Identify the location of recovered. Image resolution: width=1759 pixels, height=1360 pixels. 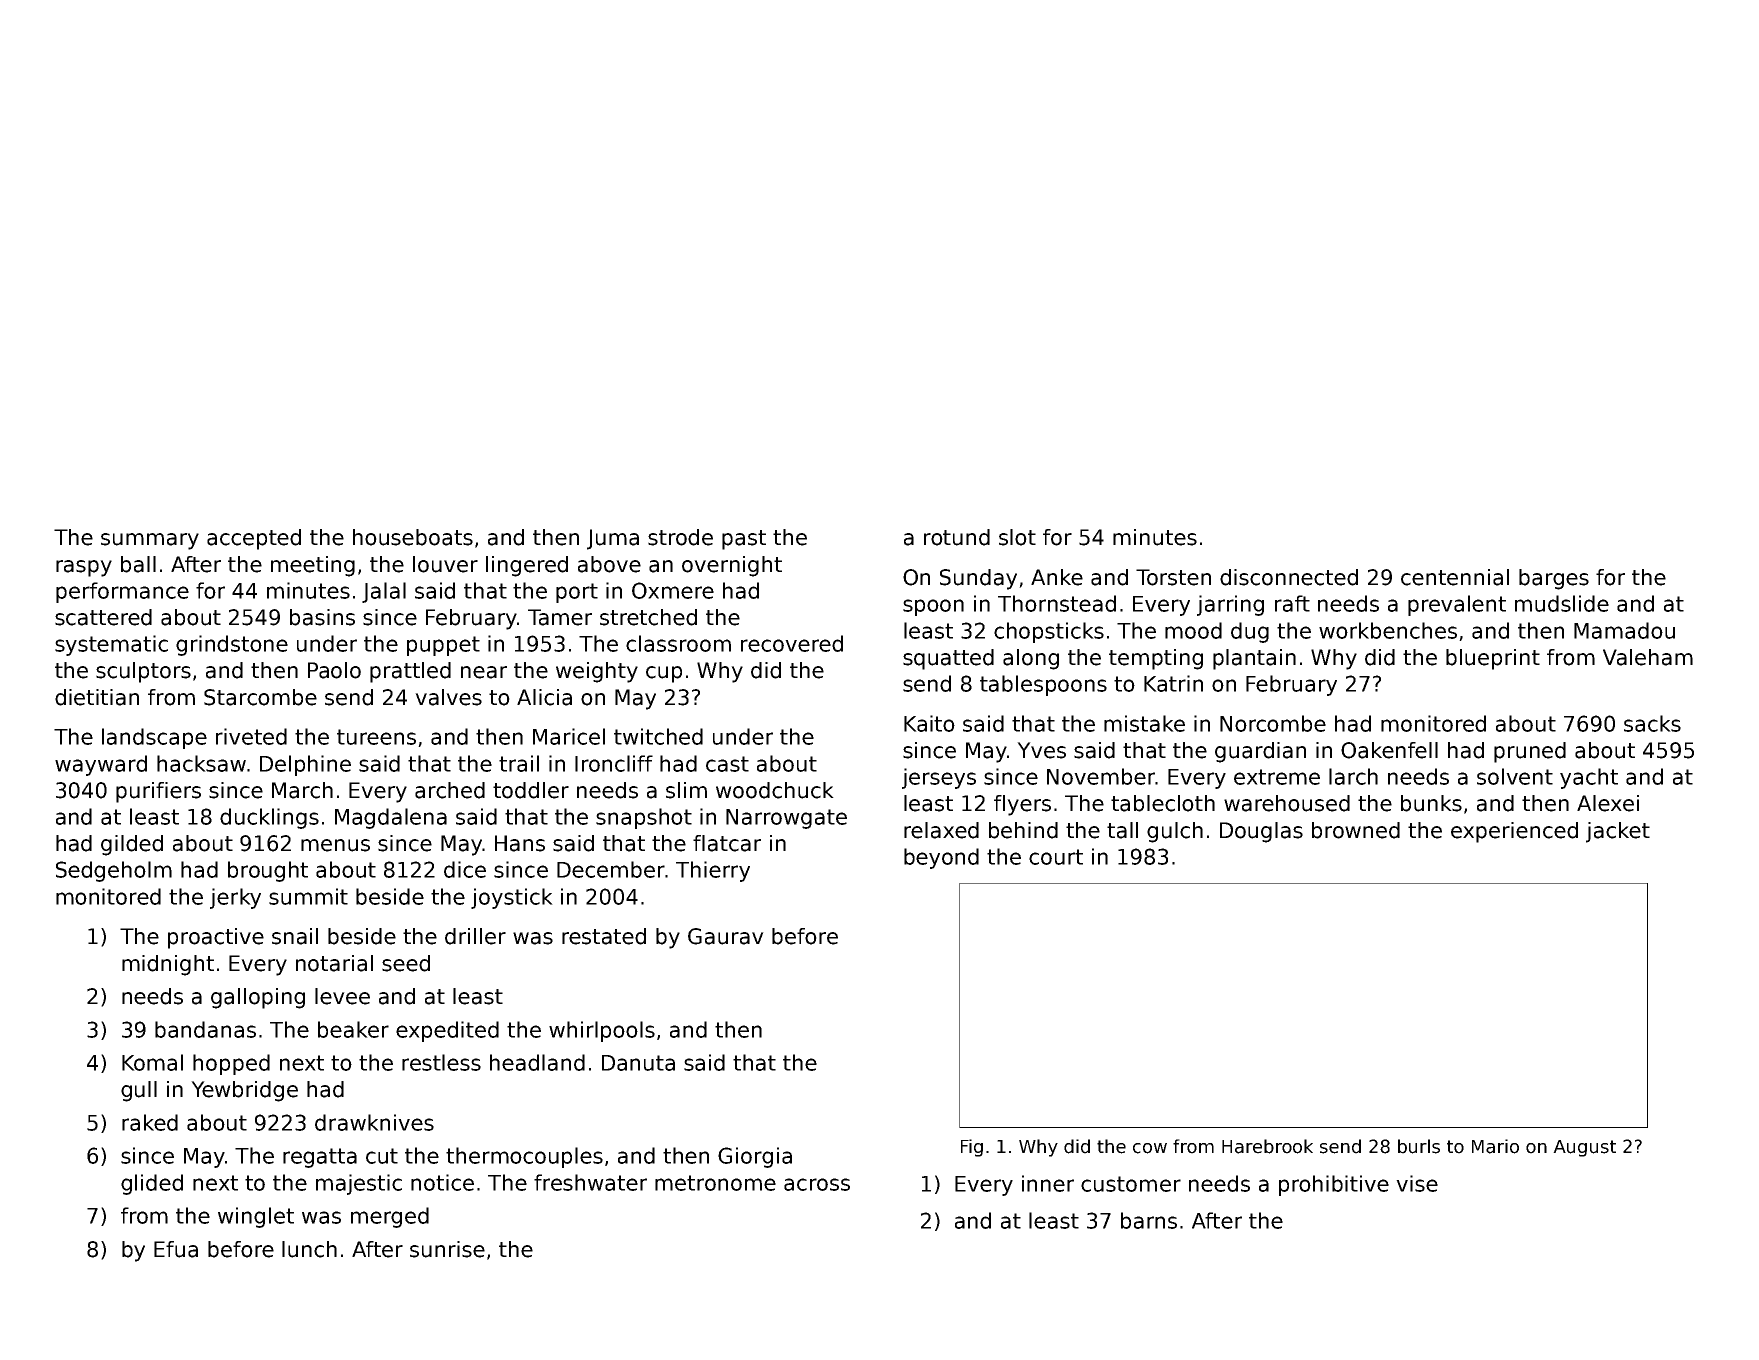
(792, 643).
